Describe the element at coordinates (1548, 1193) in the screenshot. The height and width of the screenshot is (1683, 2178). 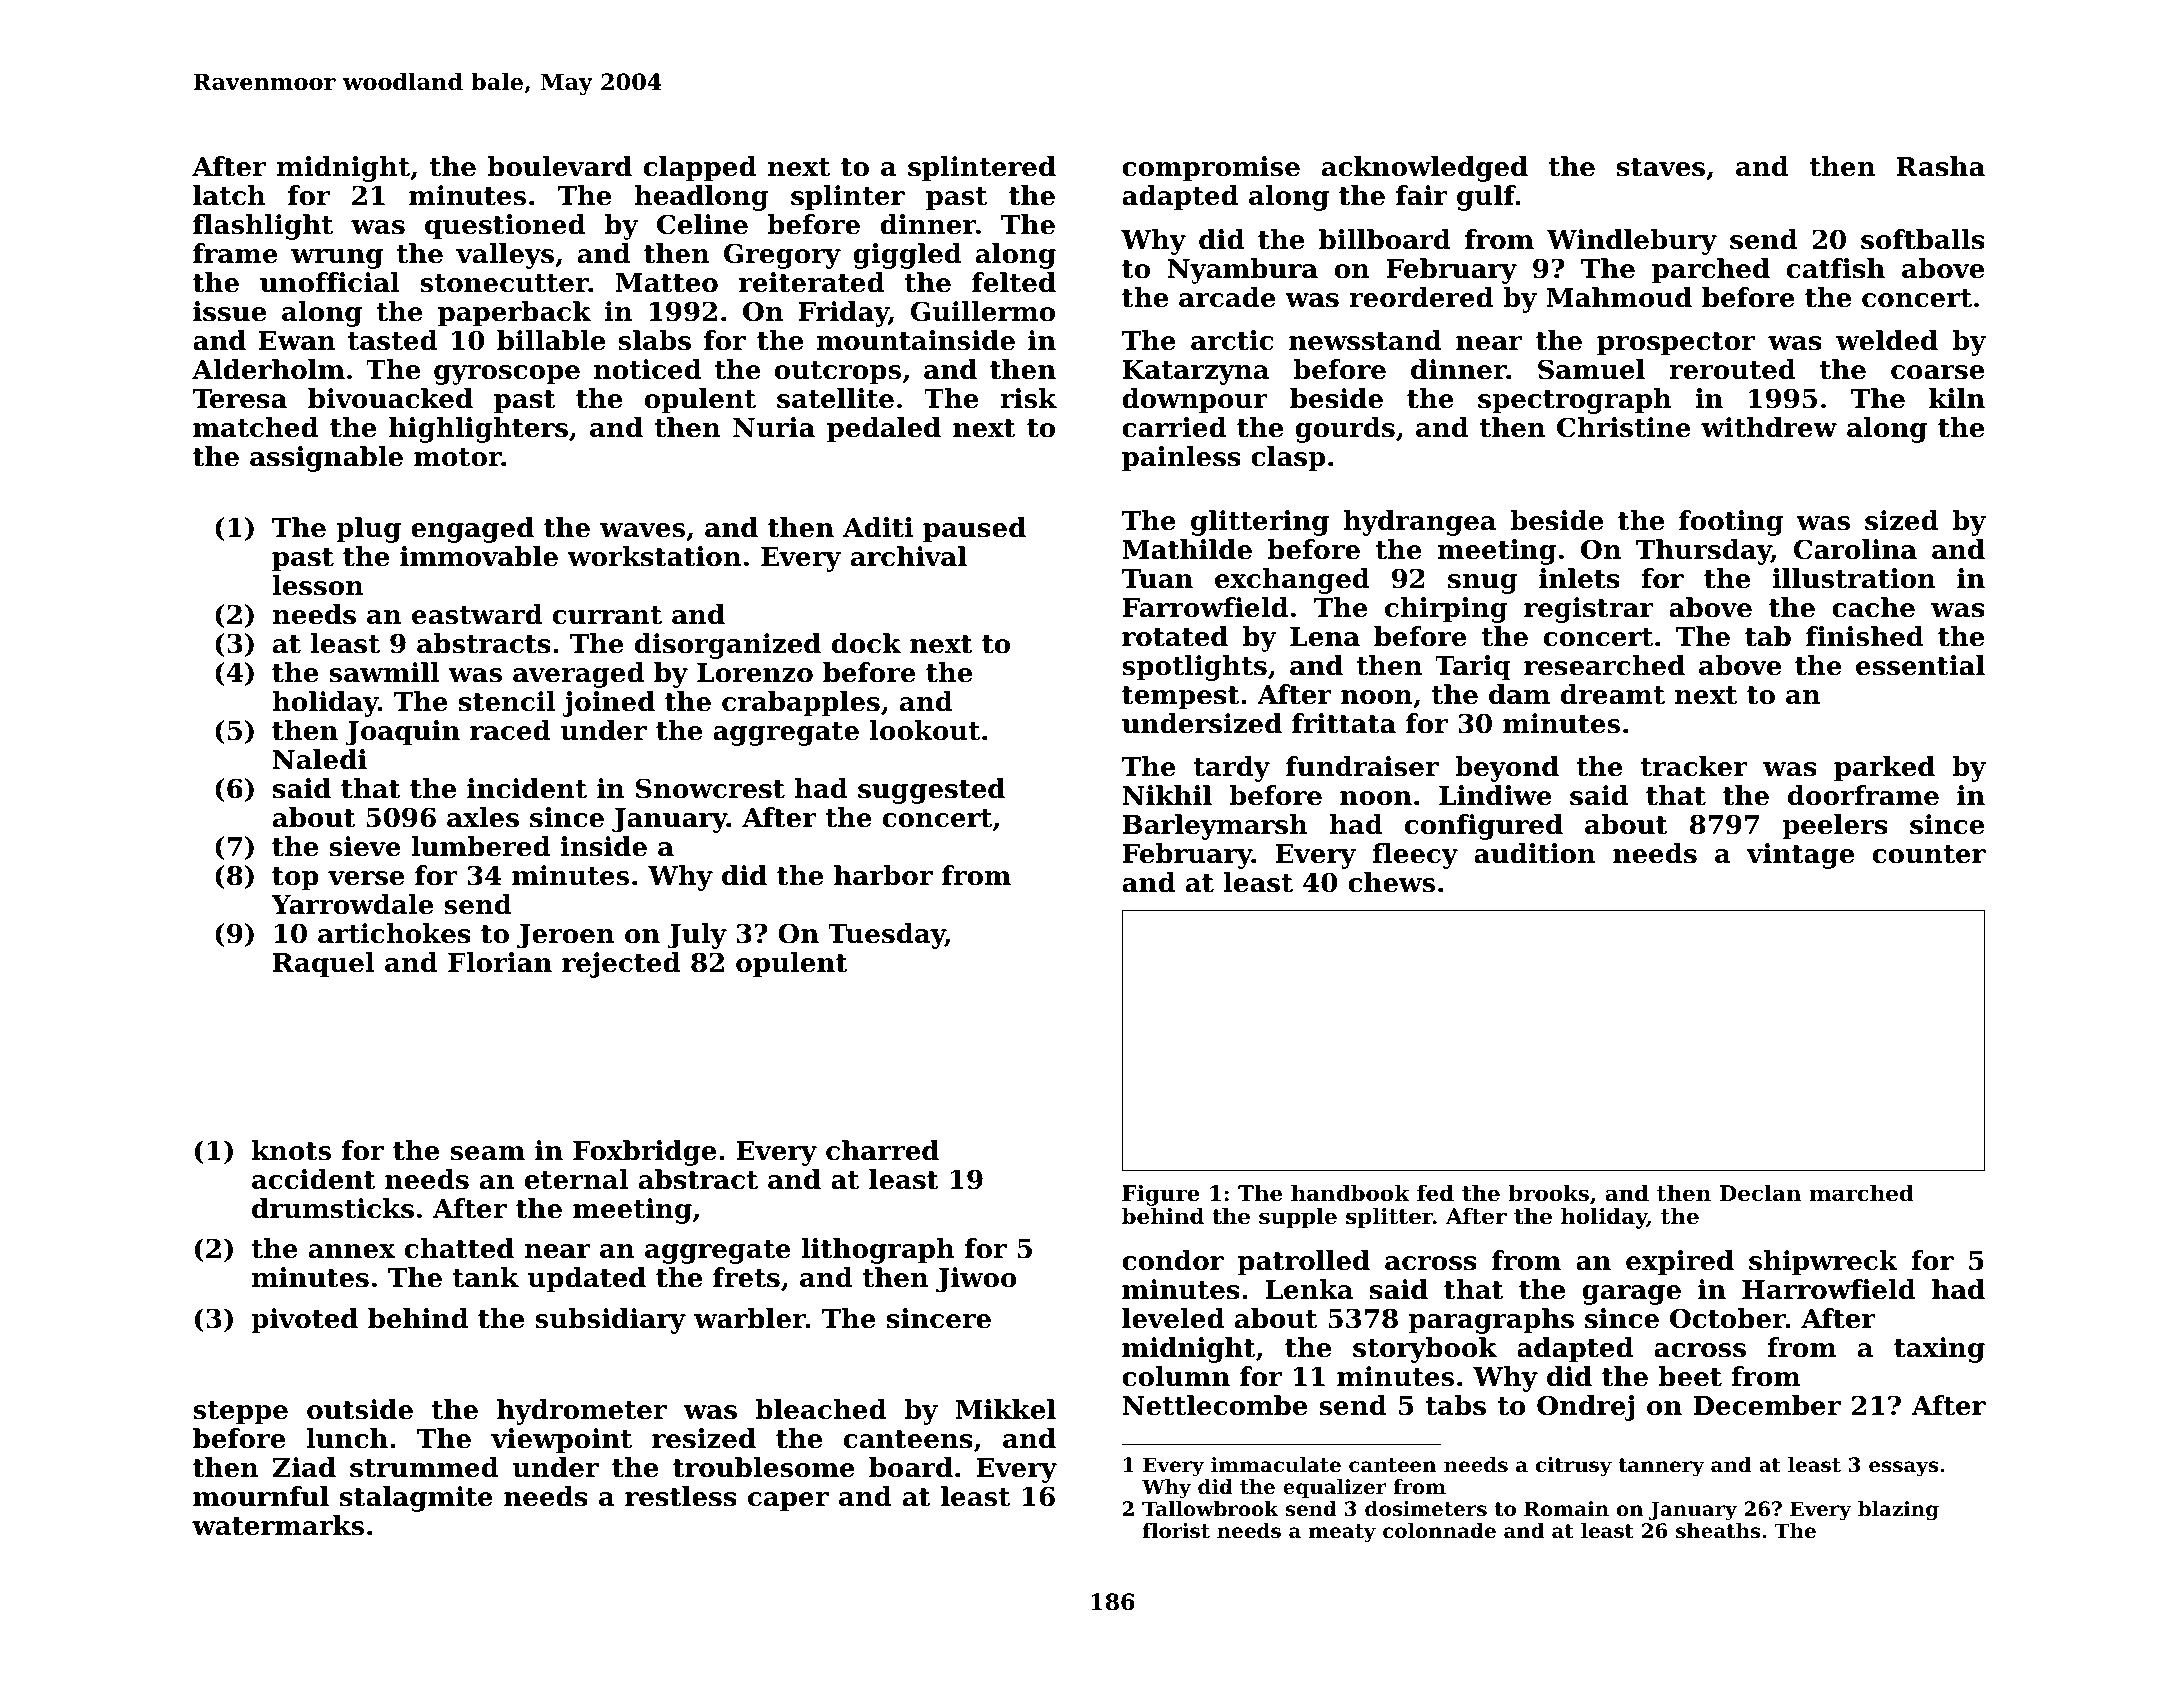
I see `brooks` at that location.
